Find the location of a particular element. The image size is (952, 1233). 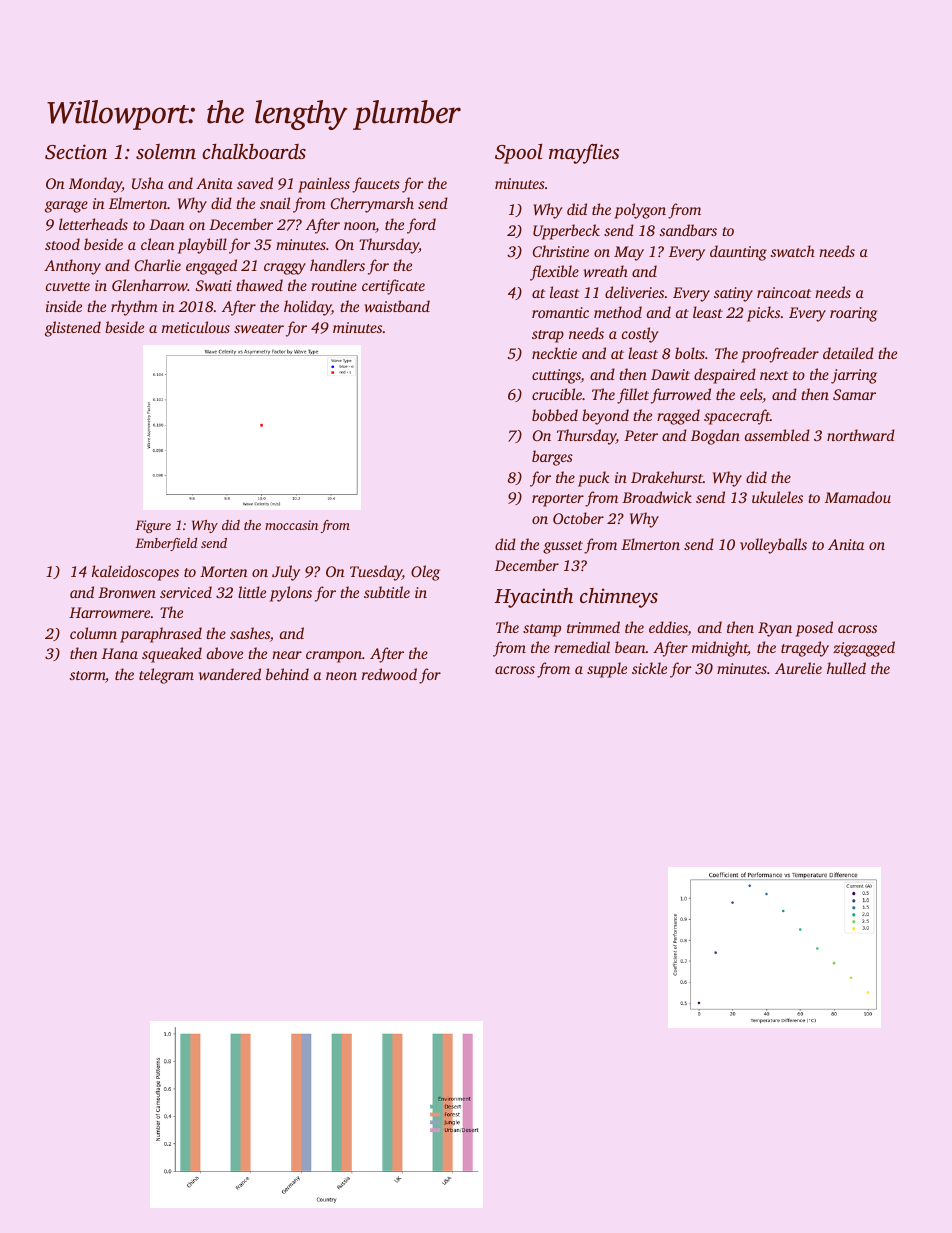

raincoat is located at coordinates (784, 292).
